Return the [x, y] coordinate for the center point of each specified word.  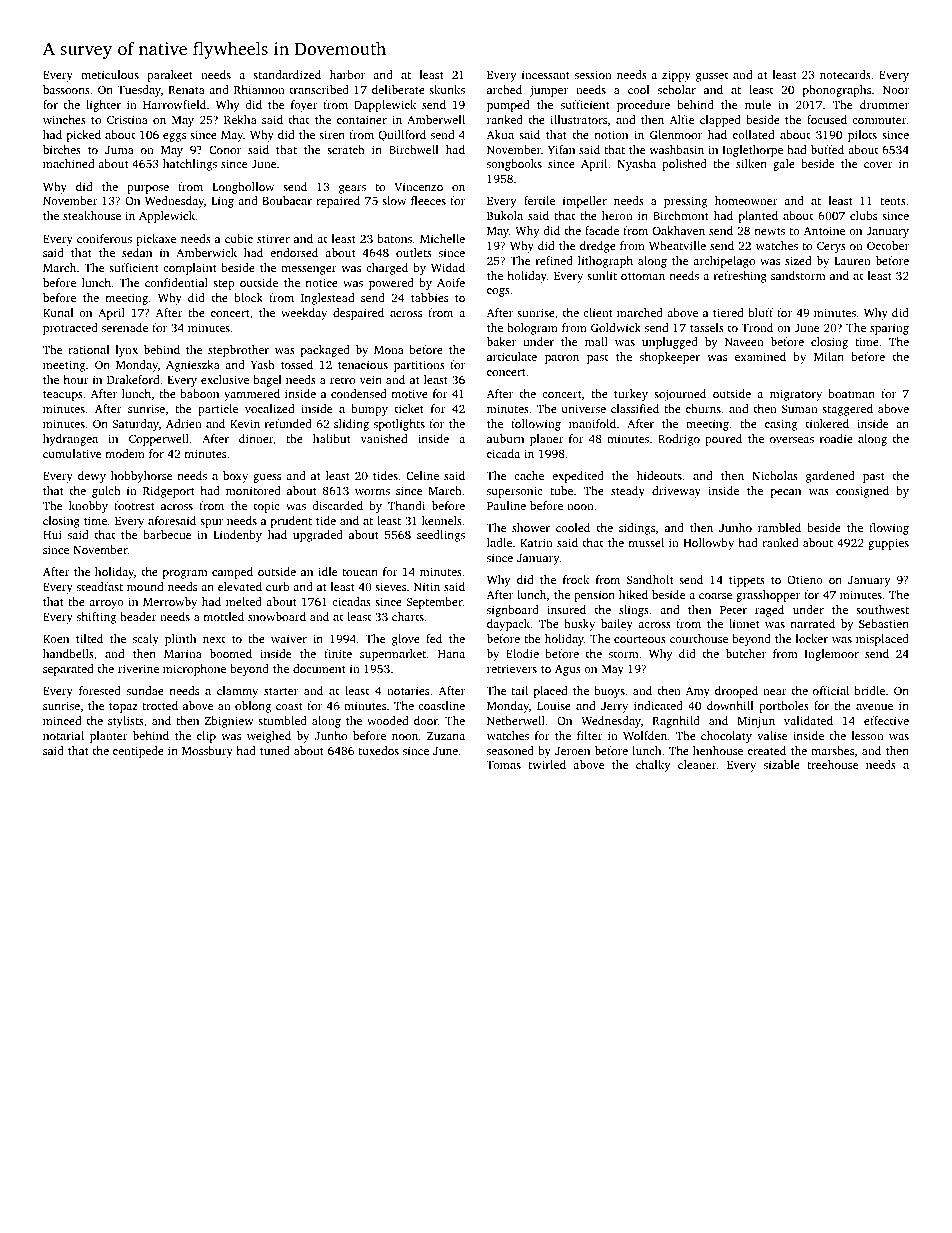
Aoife [451, 282]
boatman [851, 393]
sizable [782, 764]
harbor [347, 74]
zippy [676, 76]
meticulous [110, 74]
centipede [138, 752]
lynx [127, 351]
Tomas [503, 765]
